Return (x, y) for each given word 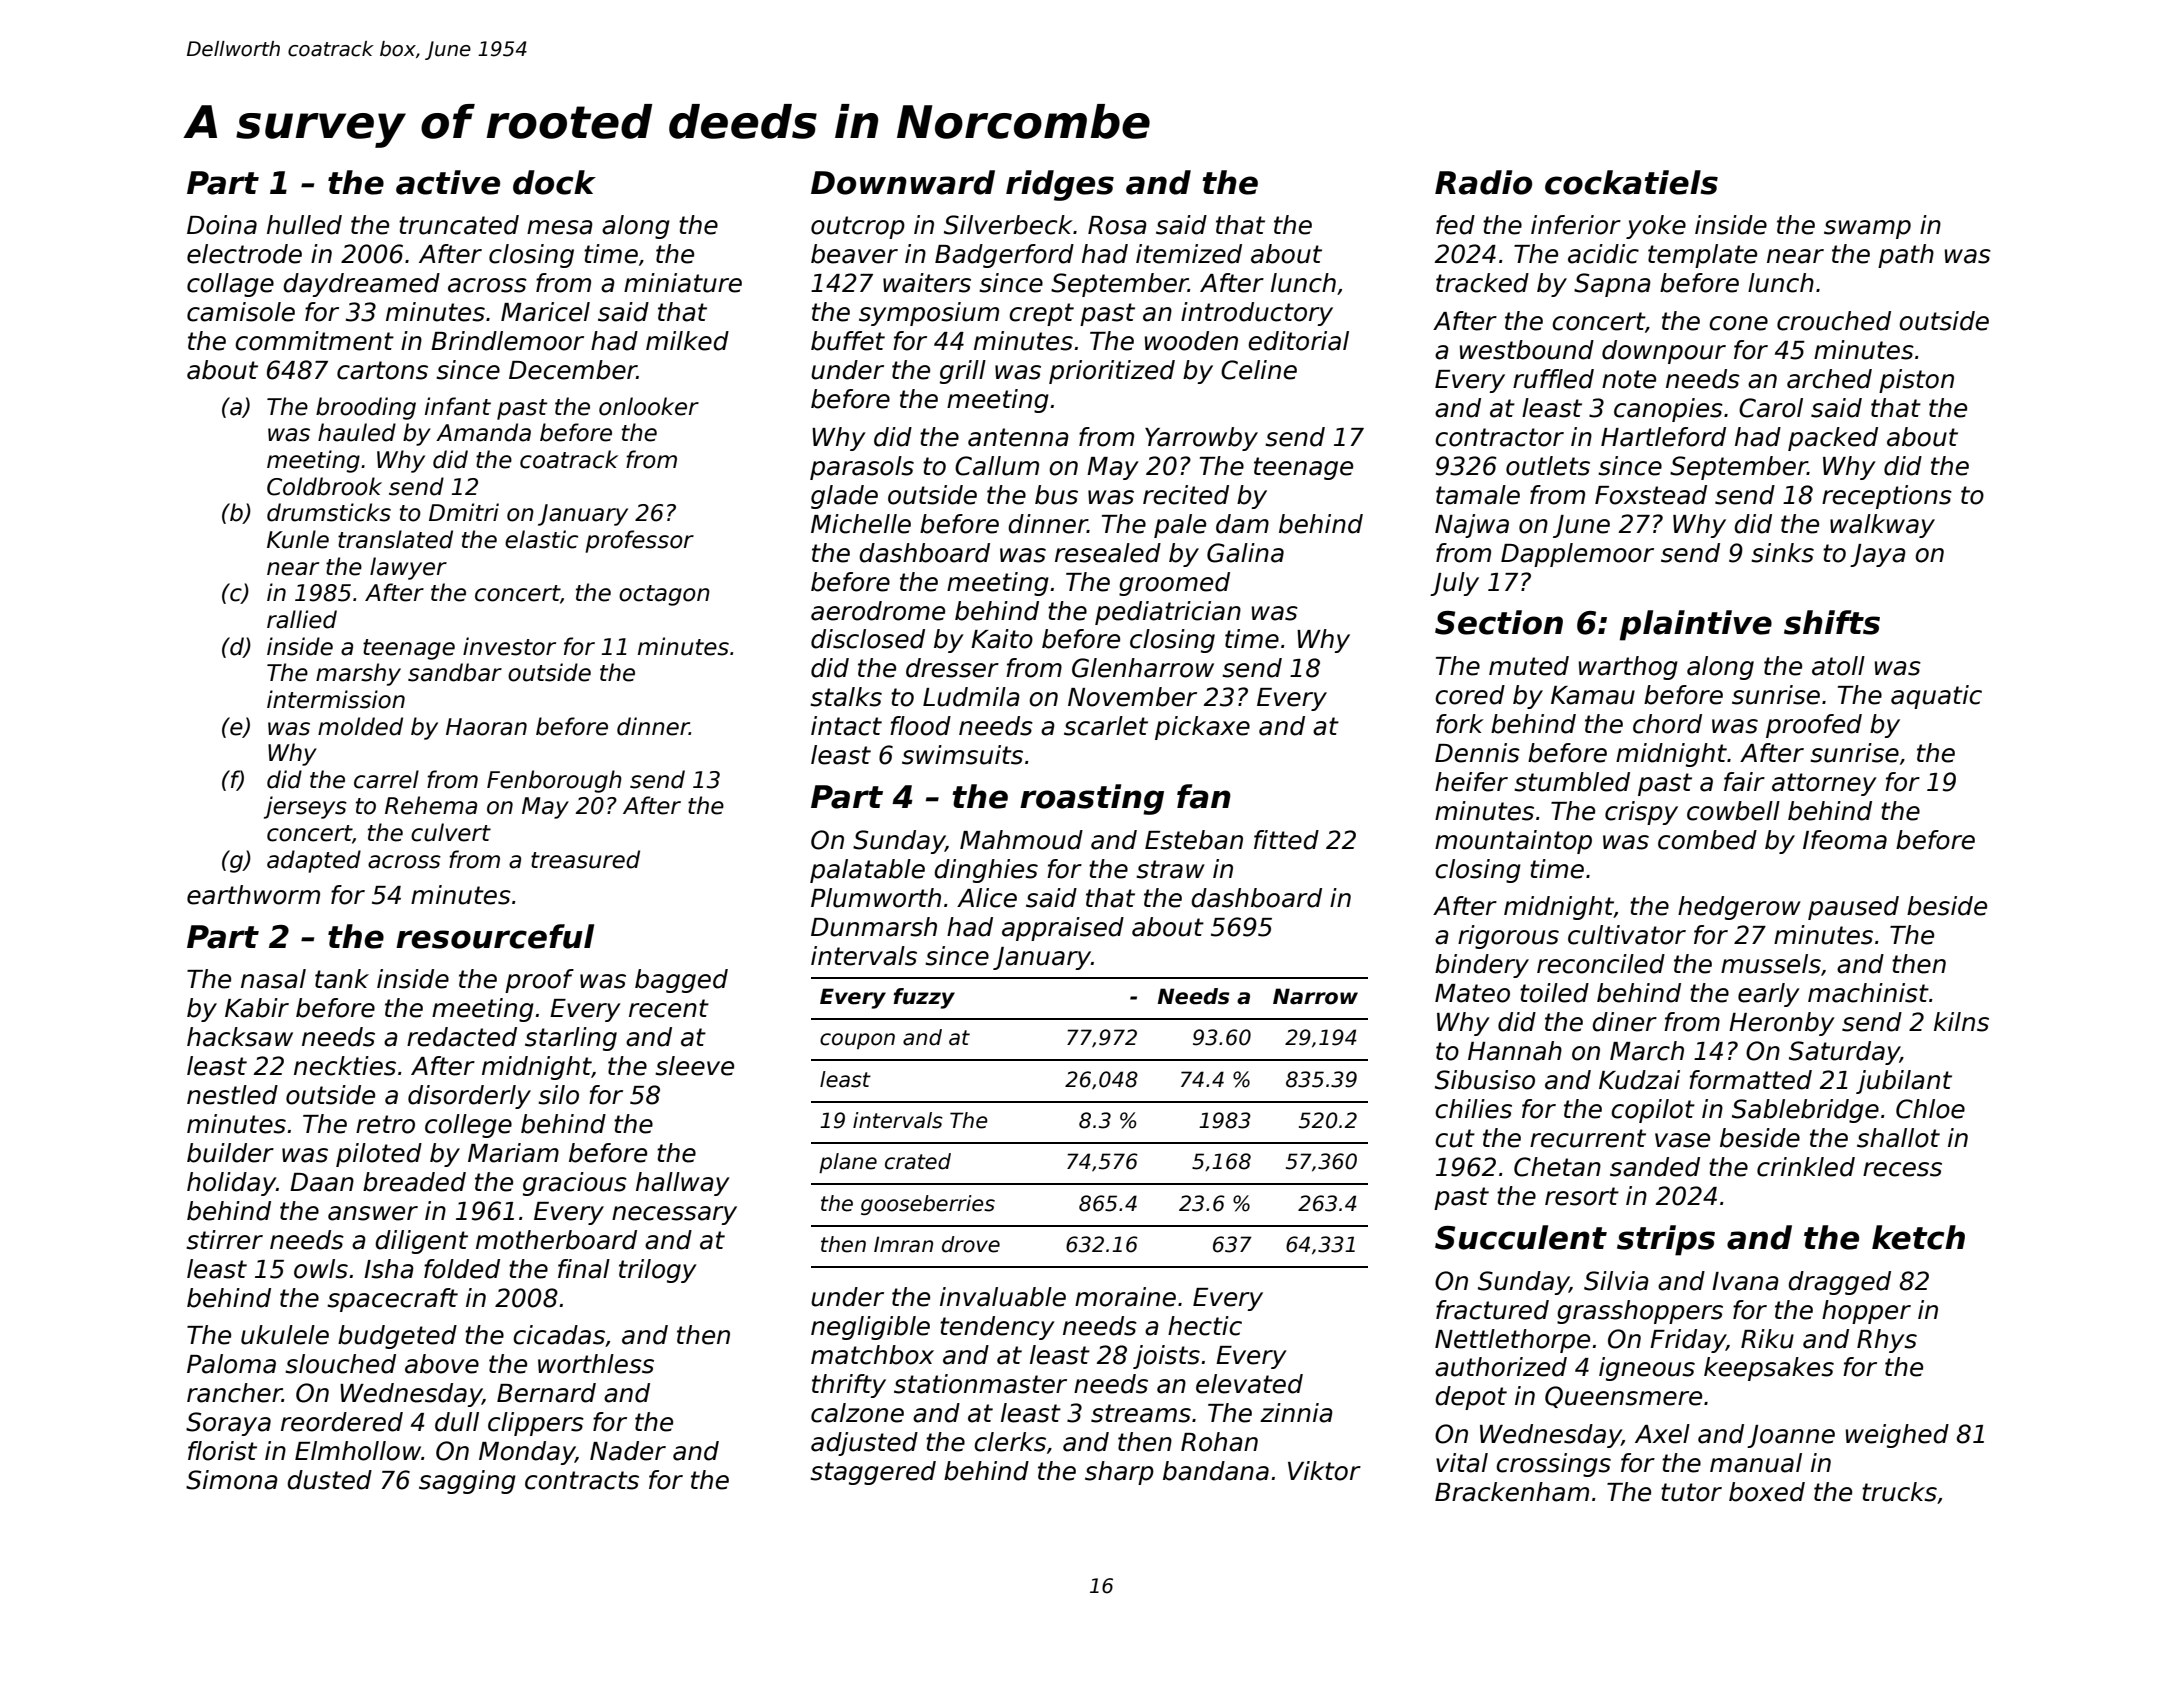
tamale (1478, 495)
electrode (244, 254)
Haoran (486, 727)
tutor (1691, 1492)
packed (1833, 439)
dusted (329, 1480)
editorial (1298, 341)
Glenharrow (1143, 668)
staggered (873, 1473)
